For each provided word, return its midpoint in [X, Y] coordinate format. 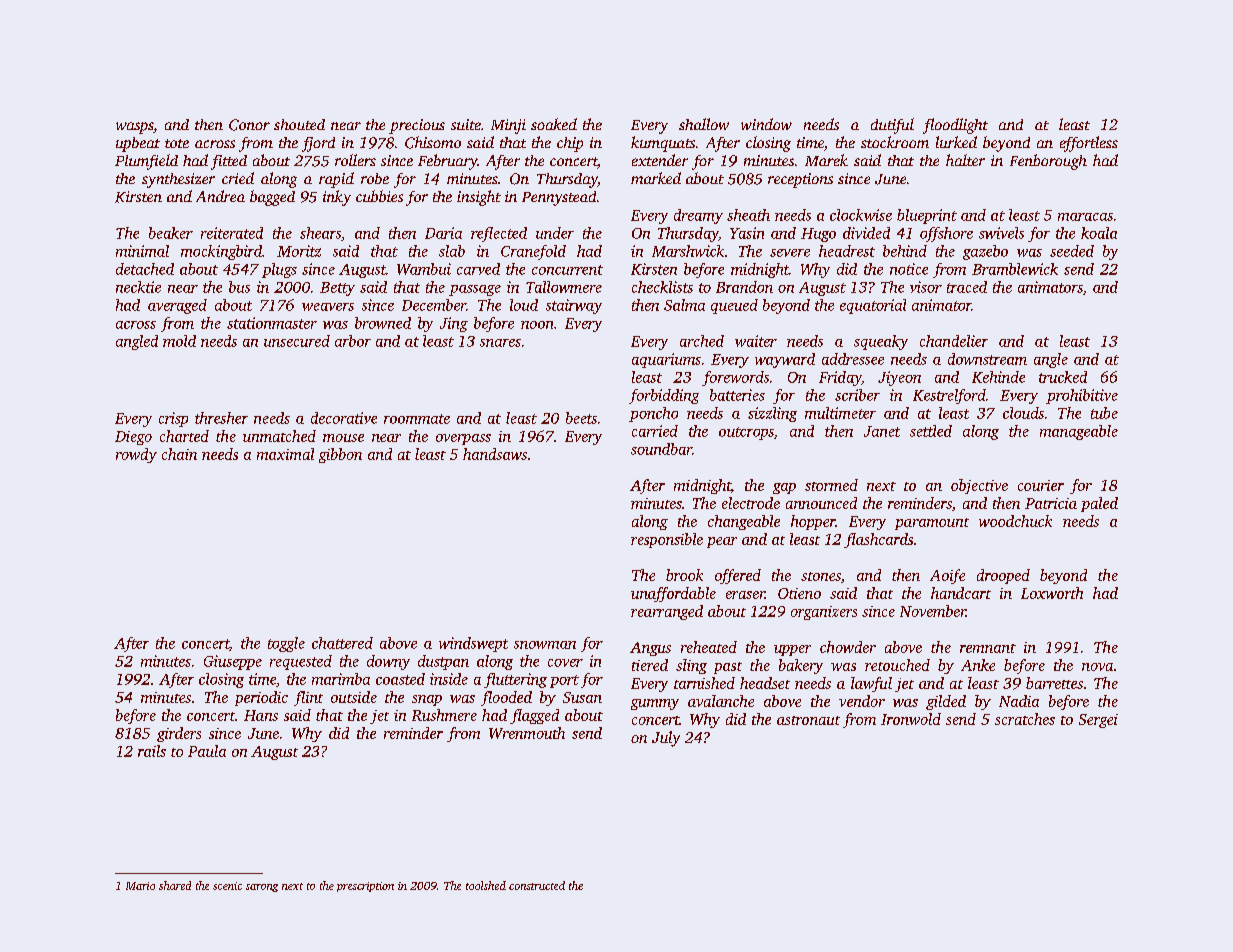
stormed [831, 485]
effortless [1089, 144]
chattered [342, 643]
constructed [537, 885]
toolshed [486, 885]
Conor [249, 125]
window [766, 124]
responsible [667, 540]
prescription [365, 887]
